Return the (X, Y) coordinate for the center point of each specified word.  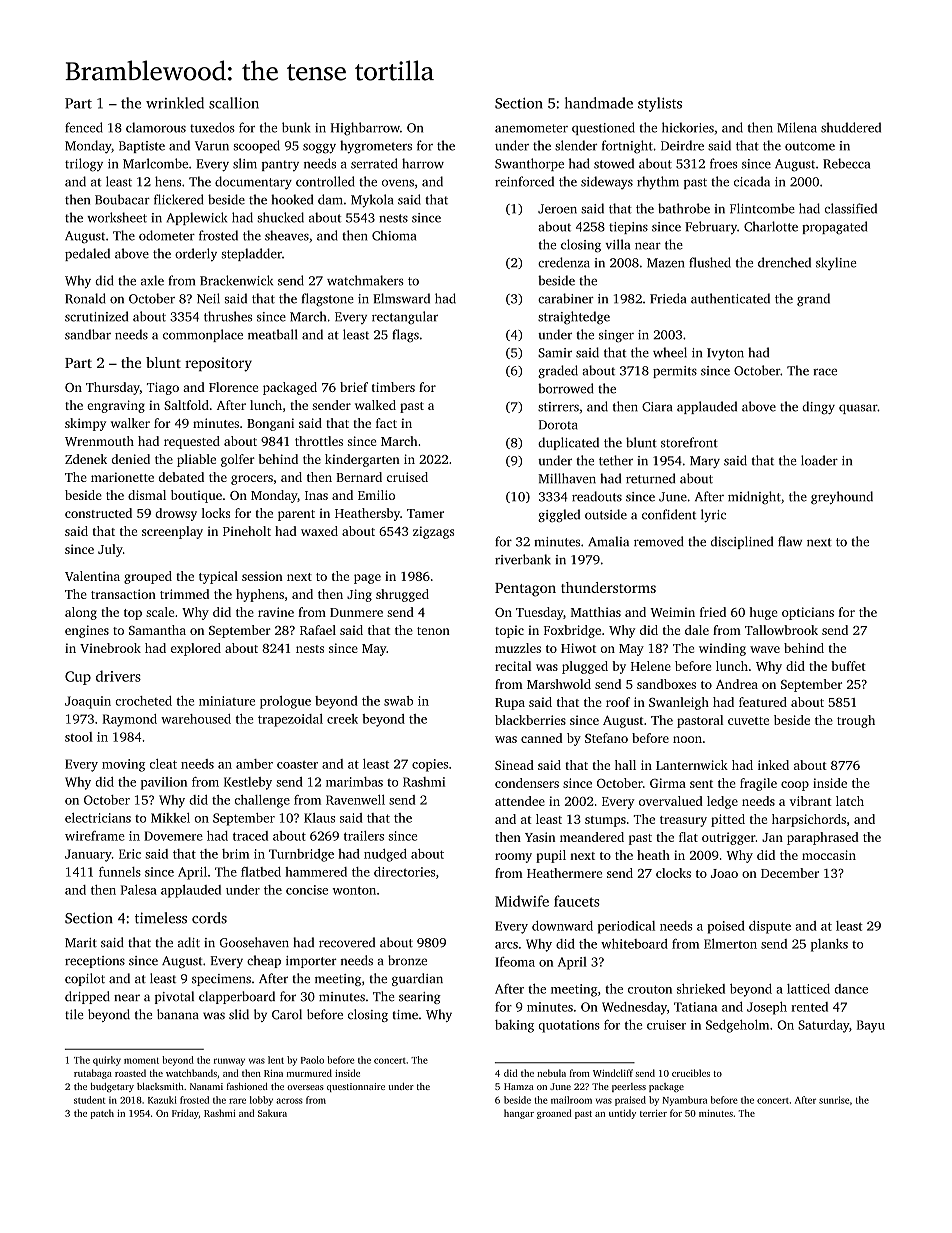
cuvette (748, 721)
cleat (163, 764)
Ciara (657, 407)
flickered (178, 199)
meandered (592, 837)
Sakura (272, 1113)
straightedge (574, 318)
